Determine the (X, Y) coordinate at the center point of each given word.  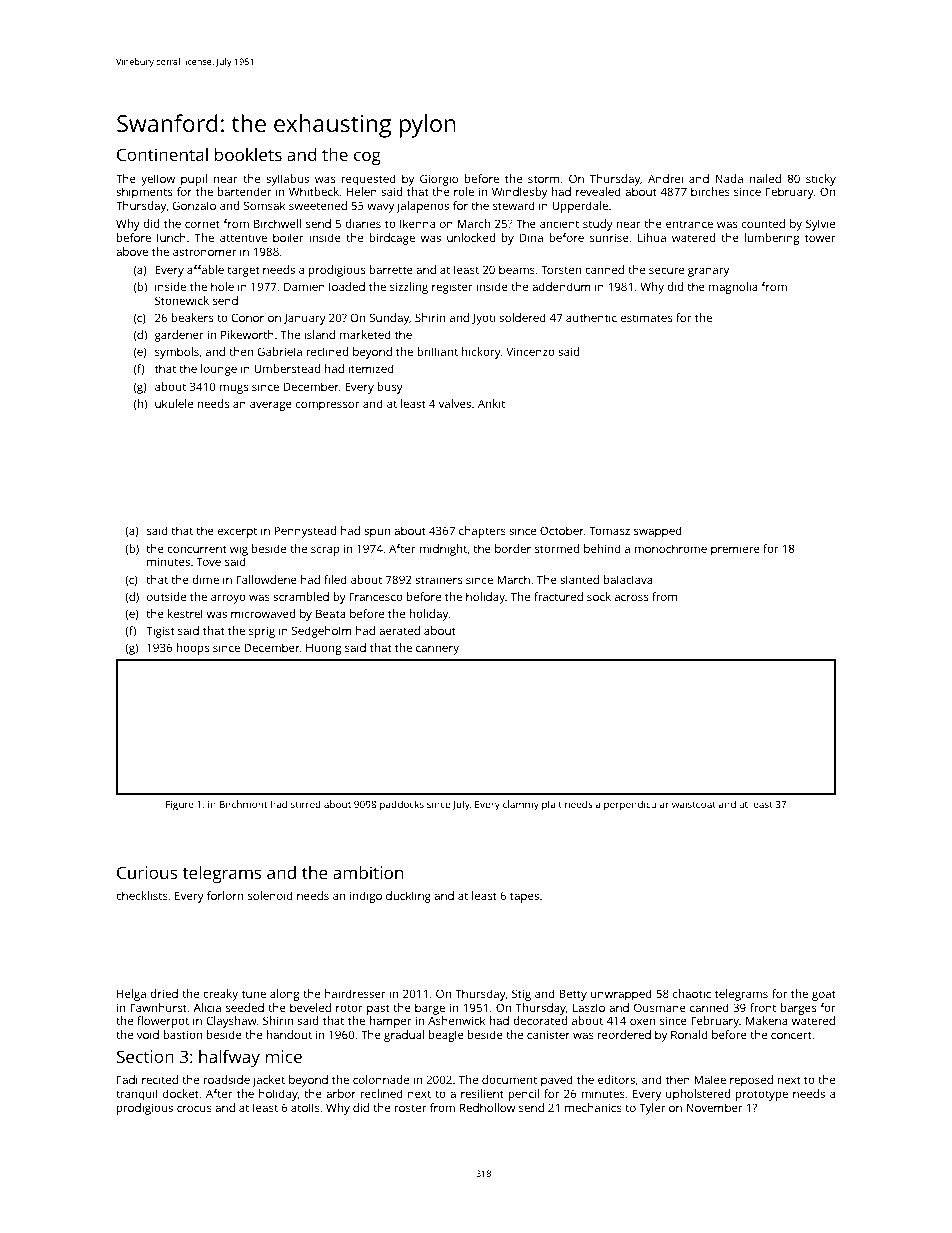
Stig (521, 995)
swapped (658, 532)
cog (367, 158)
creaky (220, 995)
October (562, 530)
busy (390, 388)
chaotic (692, 993)
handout (289, 1034)
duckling (408, 897)
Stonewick (182, 300)
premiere (735, 550)
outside (166, 596)
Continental (162, 154)
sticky (821, 180)
